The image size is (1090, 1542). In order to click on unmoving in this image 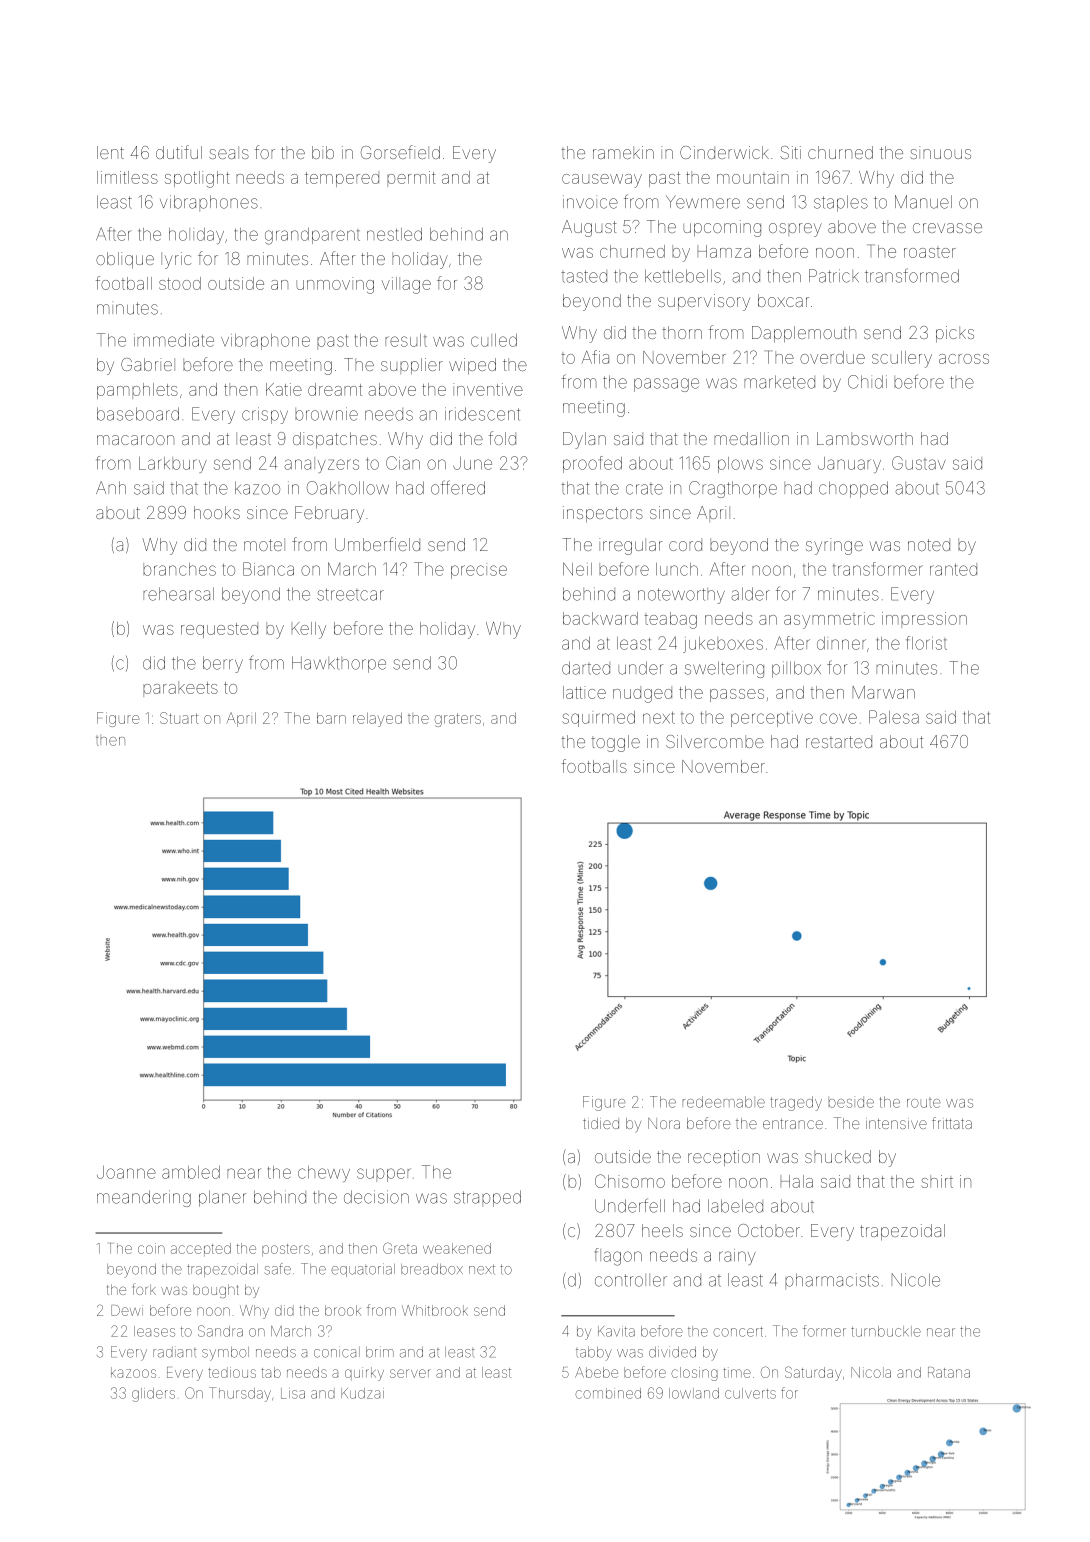, I will do `click(335, 285)`.
